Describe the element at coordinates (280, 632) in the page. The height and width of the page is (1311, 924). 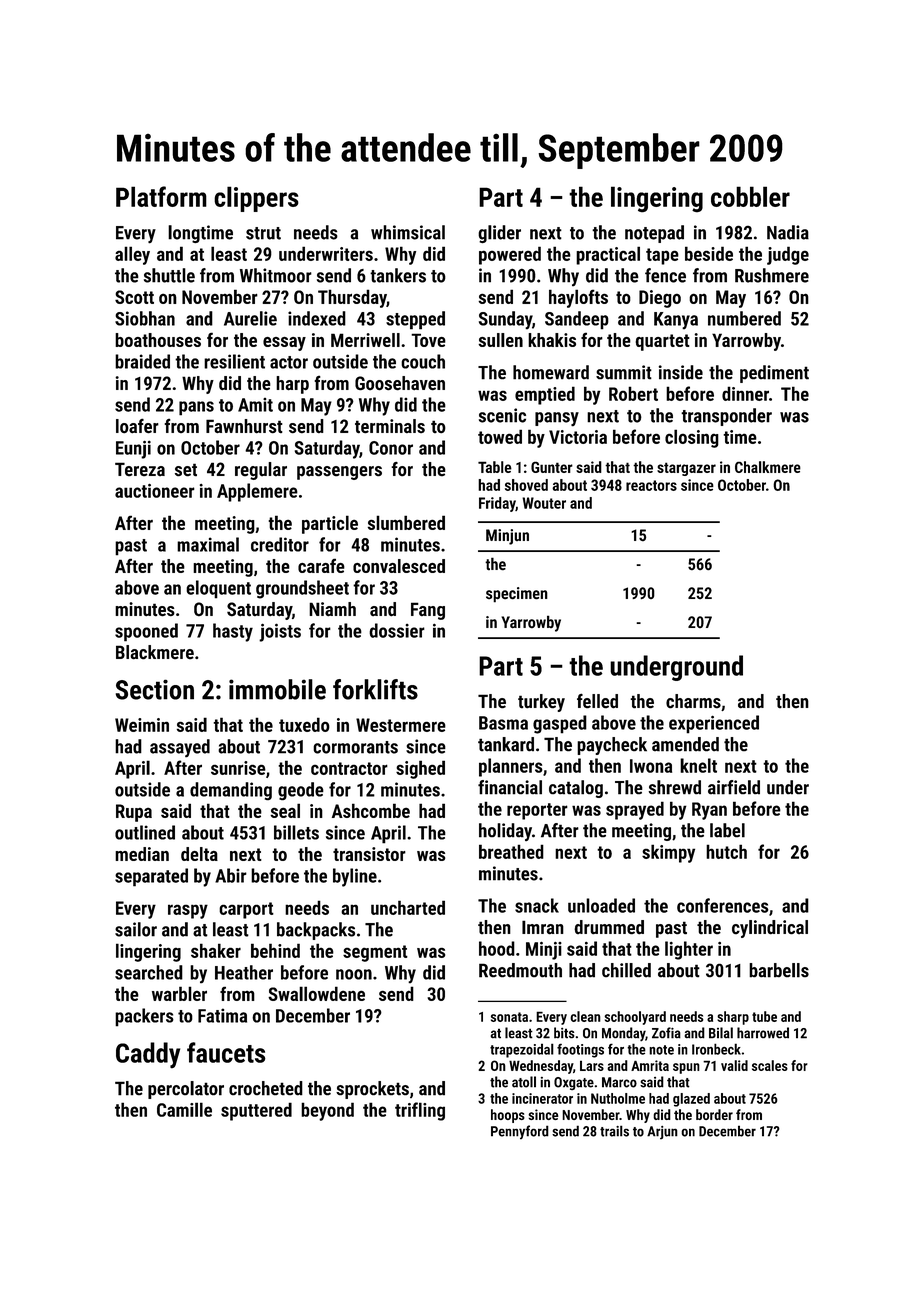
I see `joists` at that location.
